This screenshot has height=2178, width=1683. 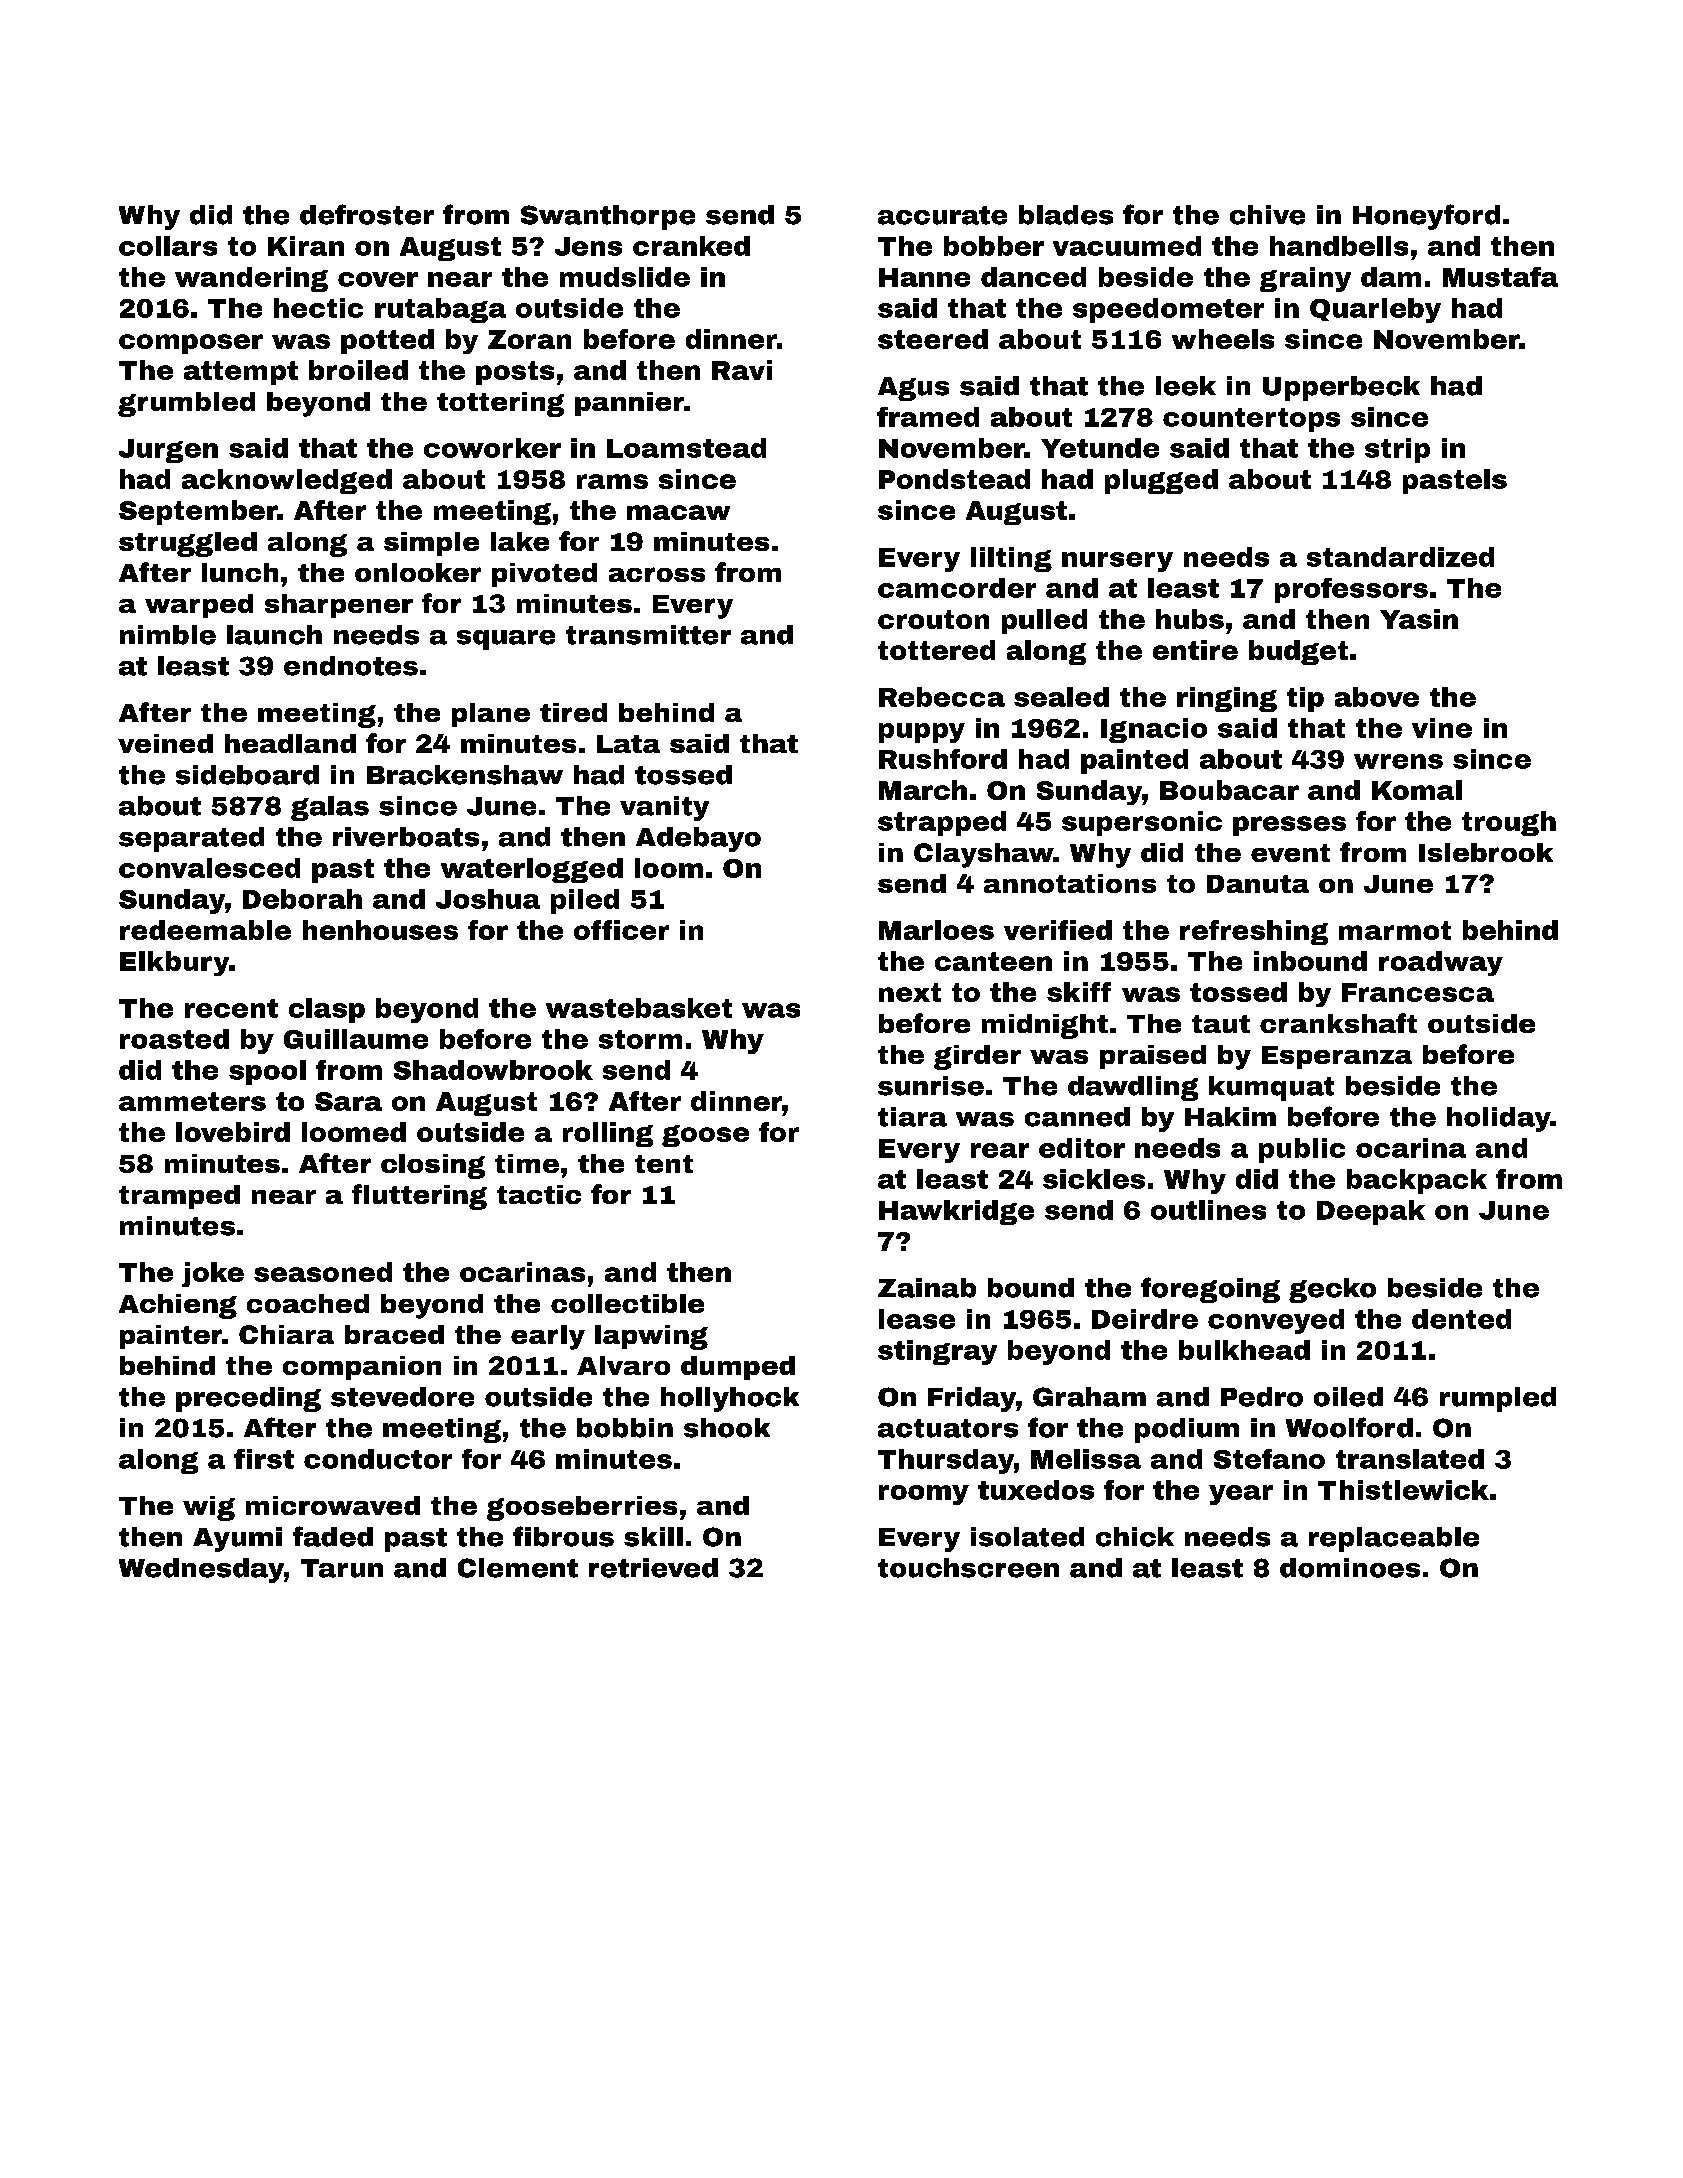 I want to click on marmot, so click(x=1395, y=930).
